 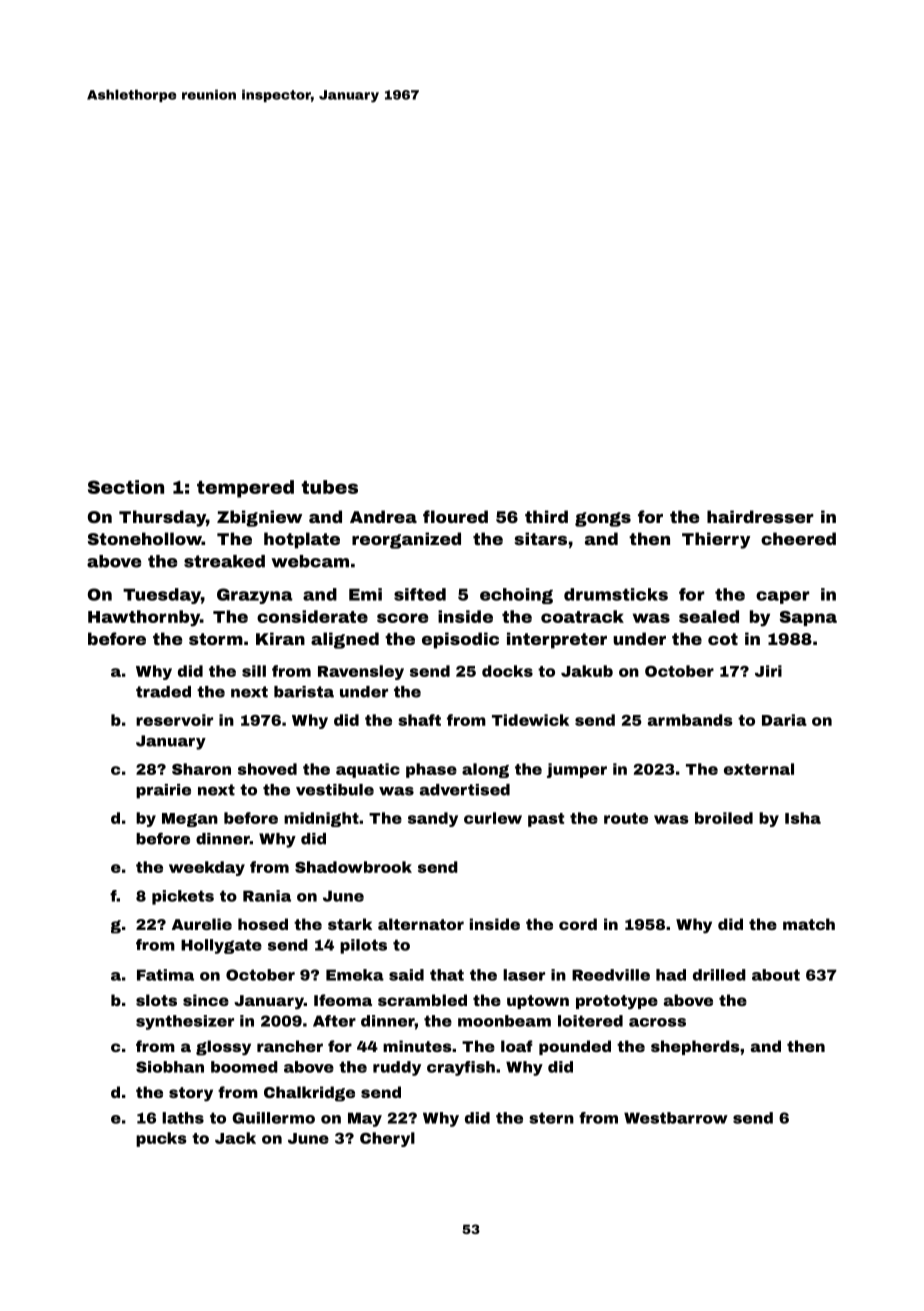 I want to click on weekday, so click(x=207, y=868).
